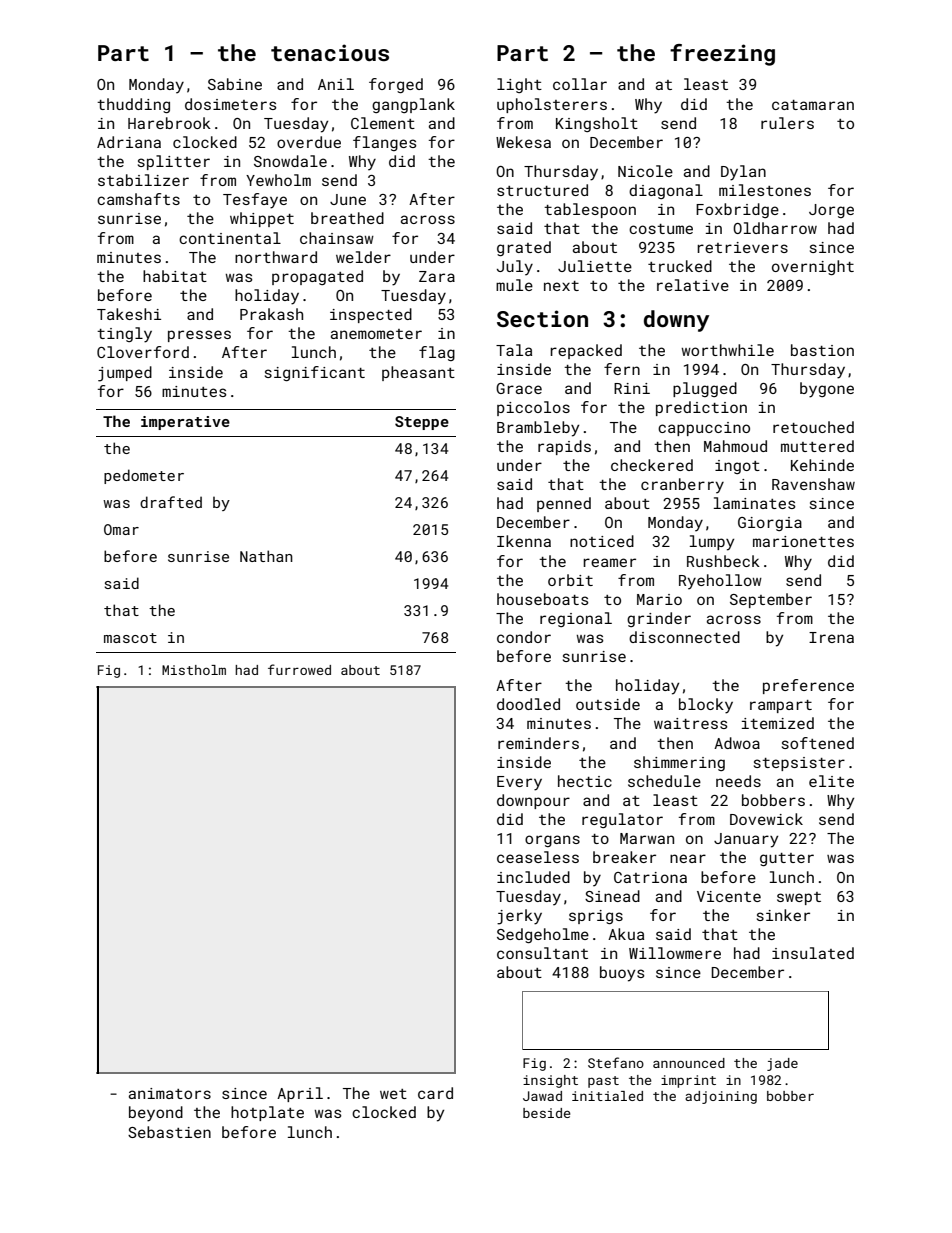 This screenshot has width=952, height=1233. What do you see at coordinates (528, 704) in the screenshot?
I see `doodled` at bounding box center [528, 704].
